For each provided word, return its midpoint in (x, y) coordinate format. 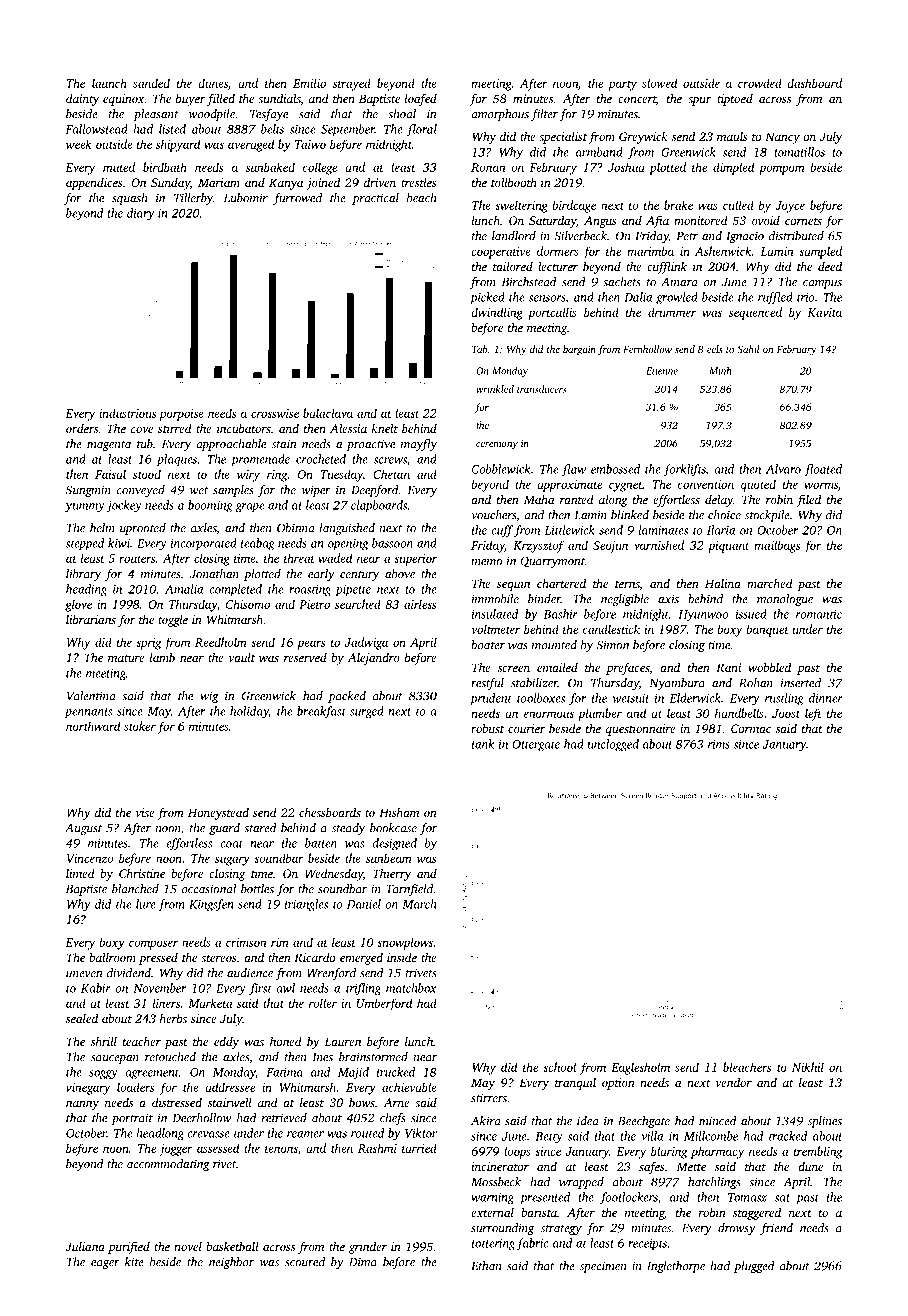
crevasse (208, 1134)
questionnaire (641, 730)
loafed (421, 100)
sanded (151, 83)
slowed (659, 83)
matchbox (411, 988)
